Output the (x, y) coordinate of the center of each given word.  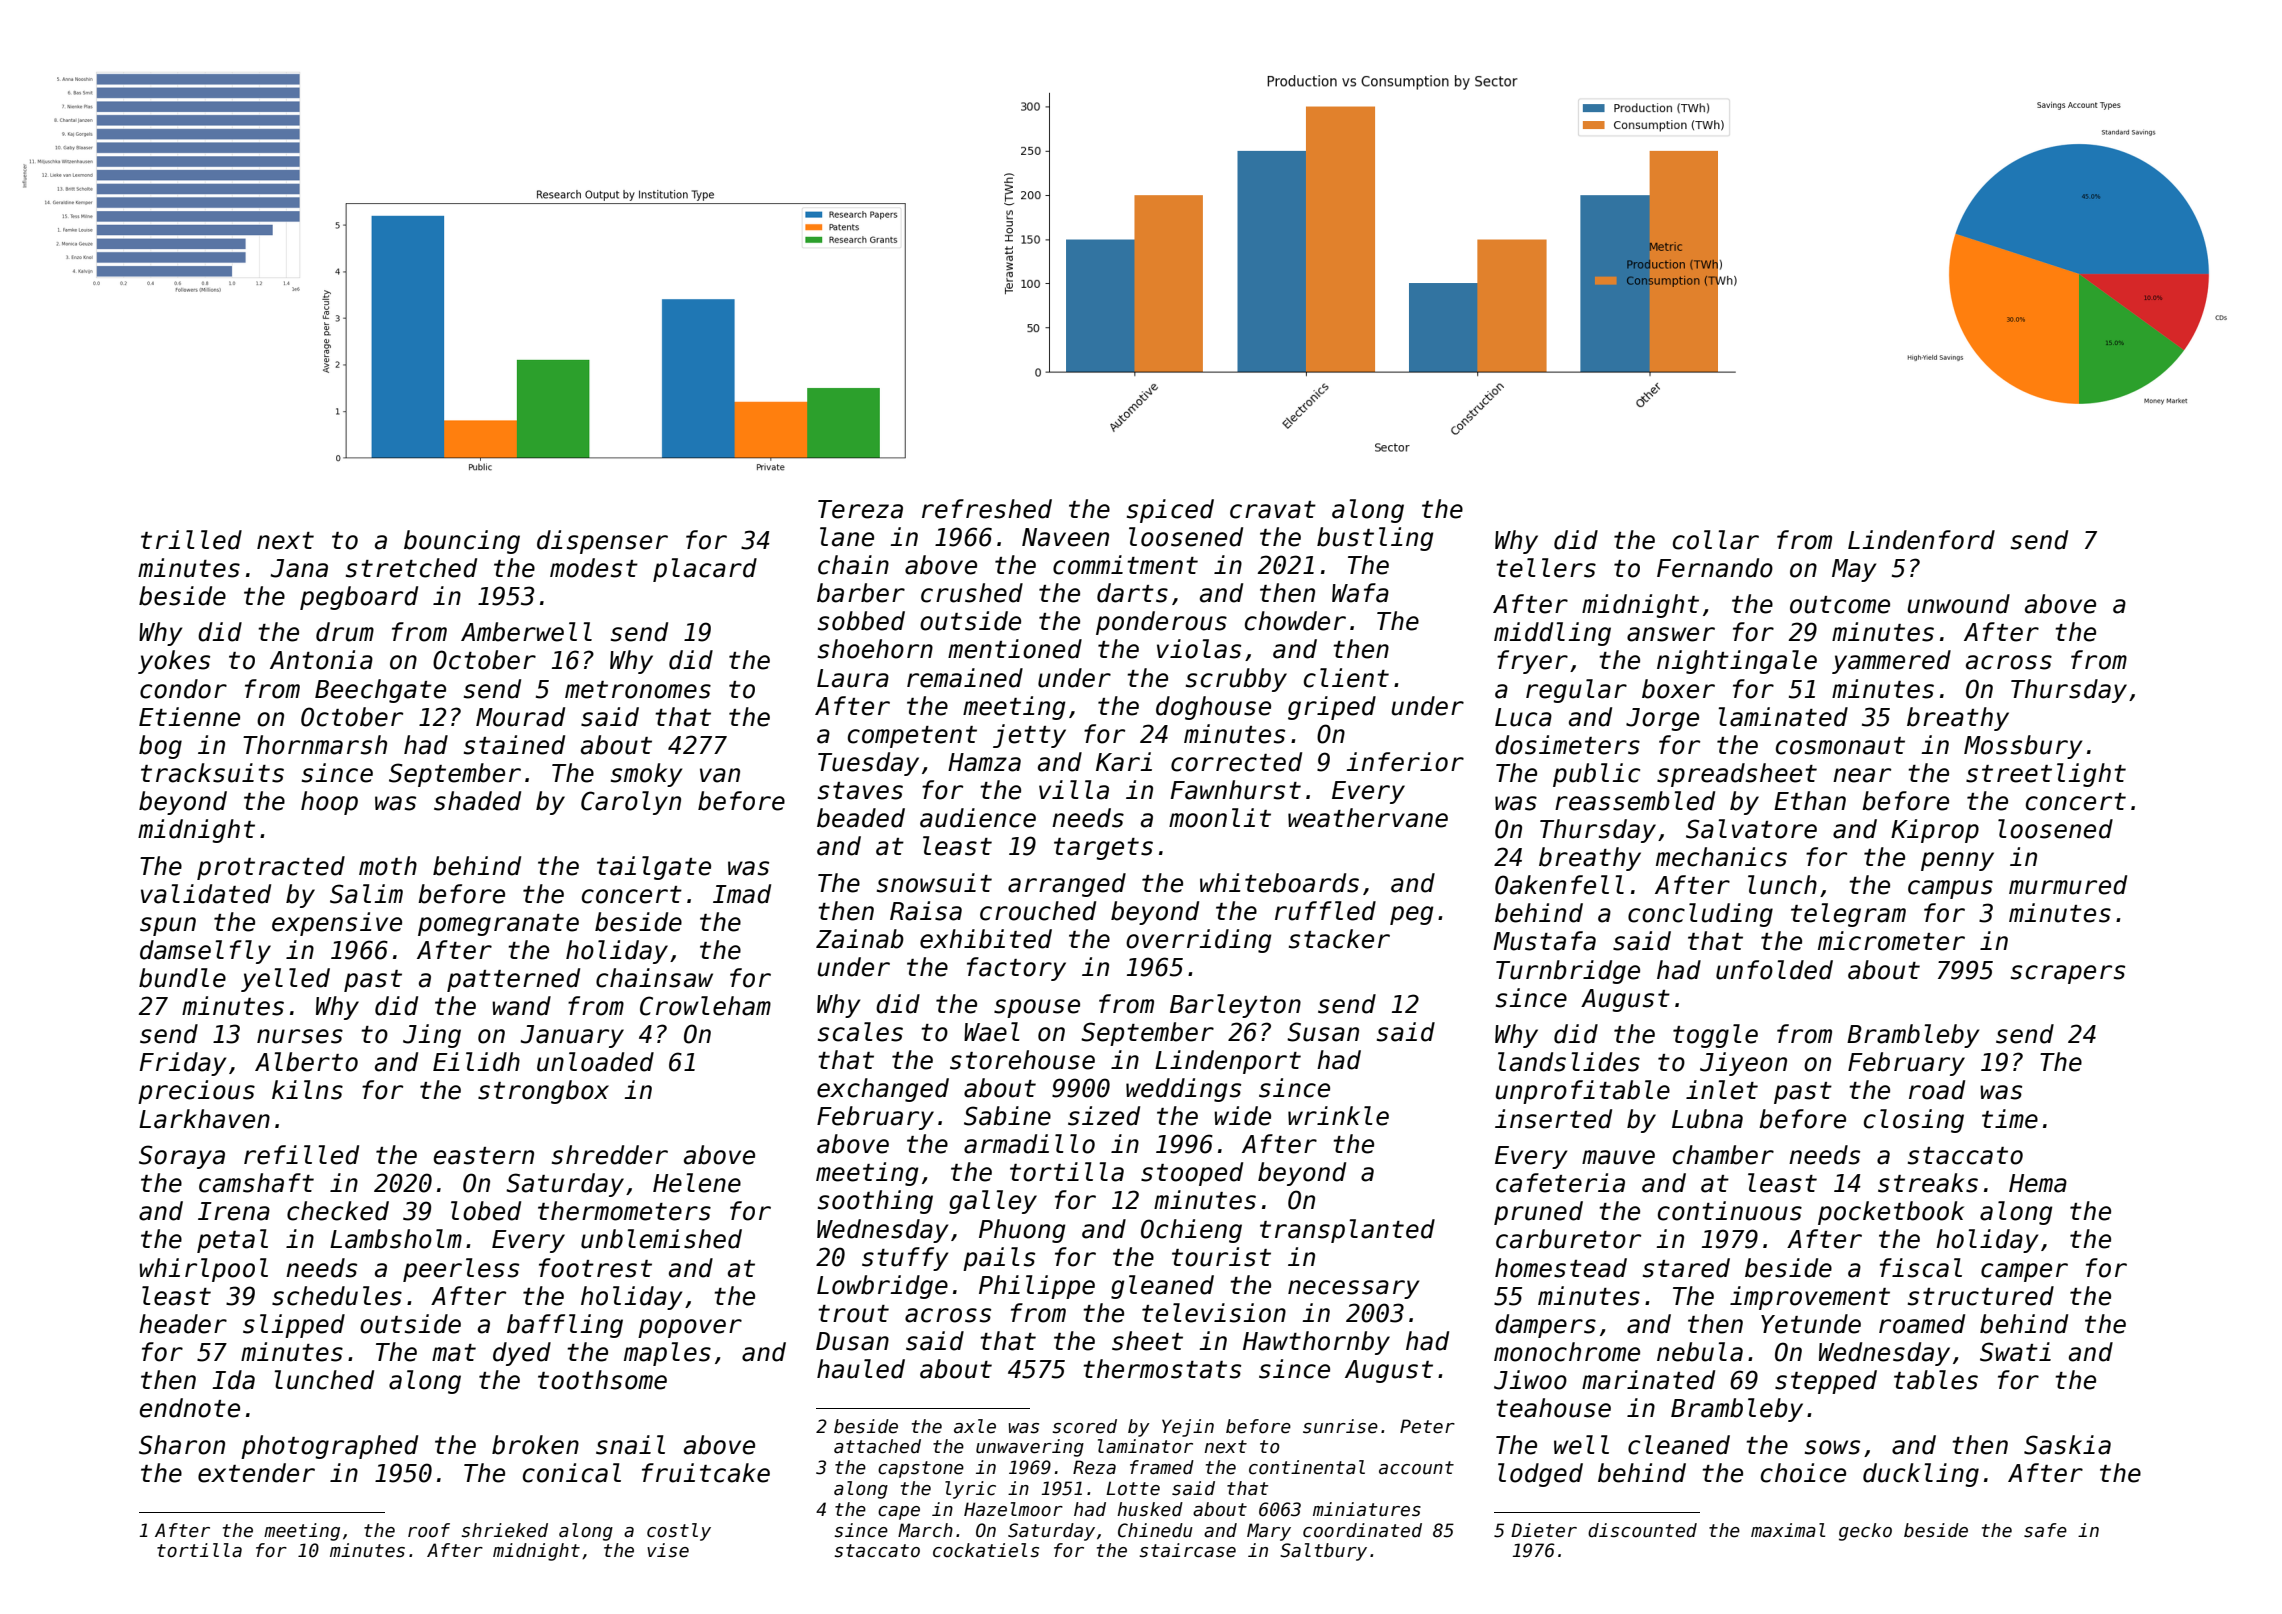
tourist (1221, 1257)
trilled (191, 540)
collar (1716, 540)
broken (535, 1445)
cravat (1273, 510)
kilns (307, 1090)
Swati (2015, 1352)
